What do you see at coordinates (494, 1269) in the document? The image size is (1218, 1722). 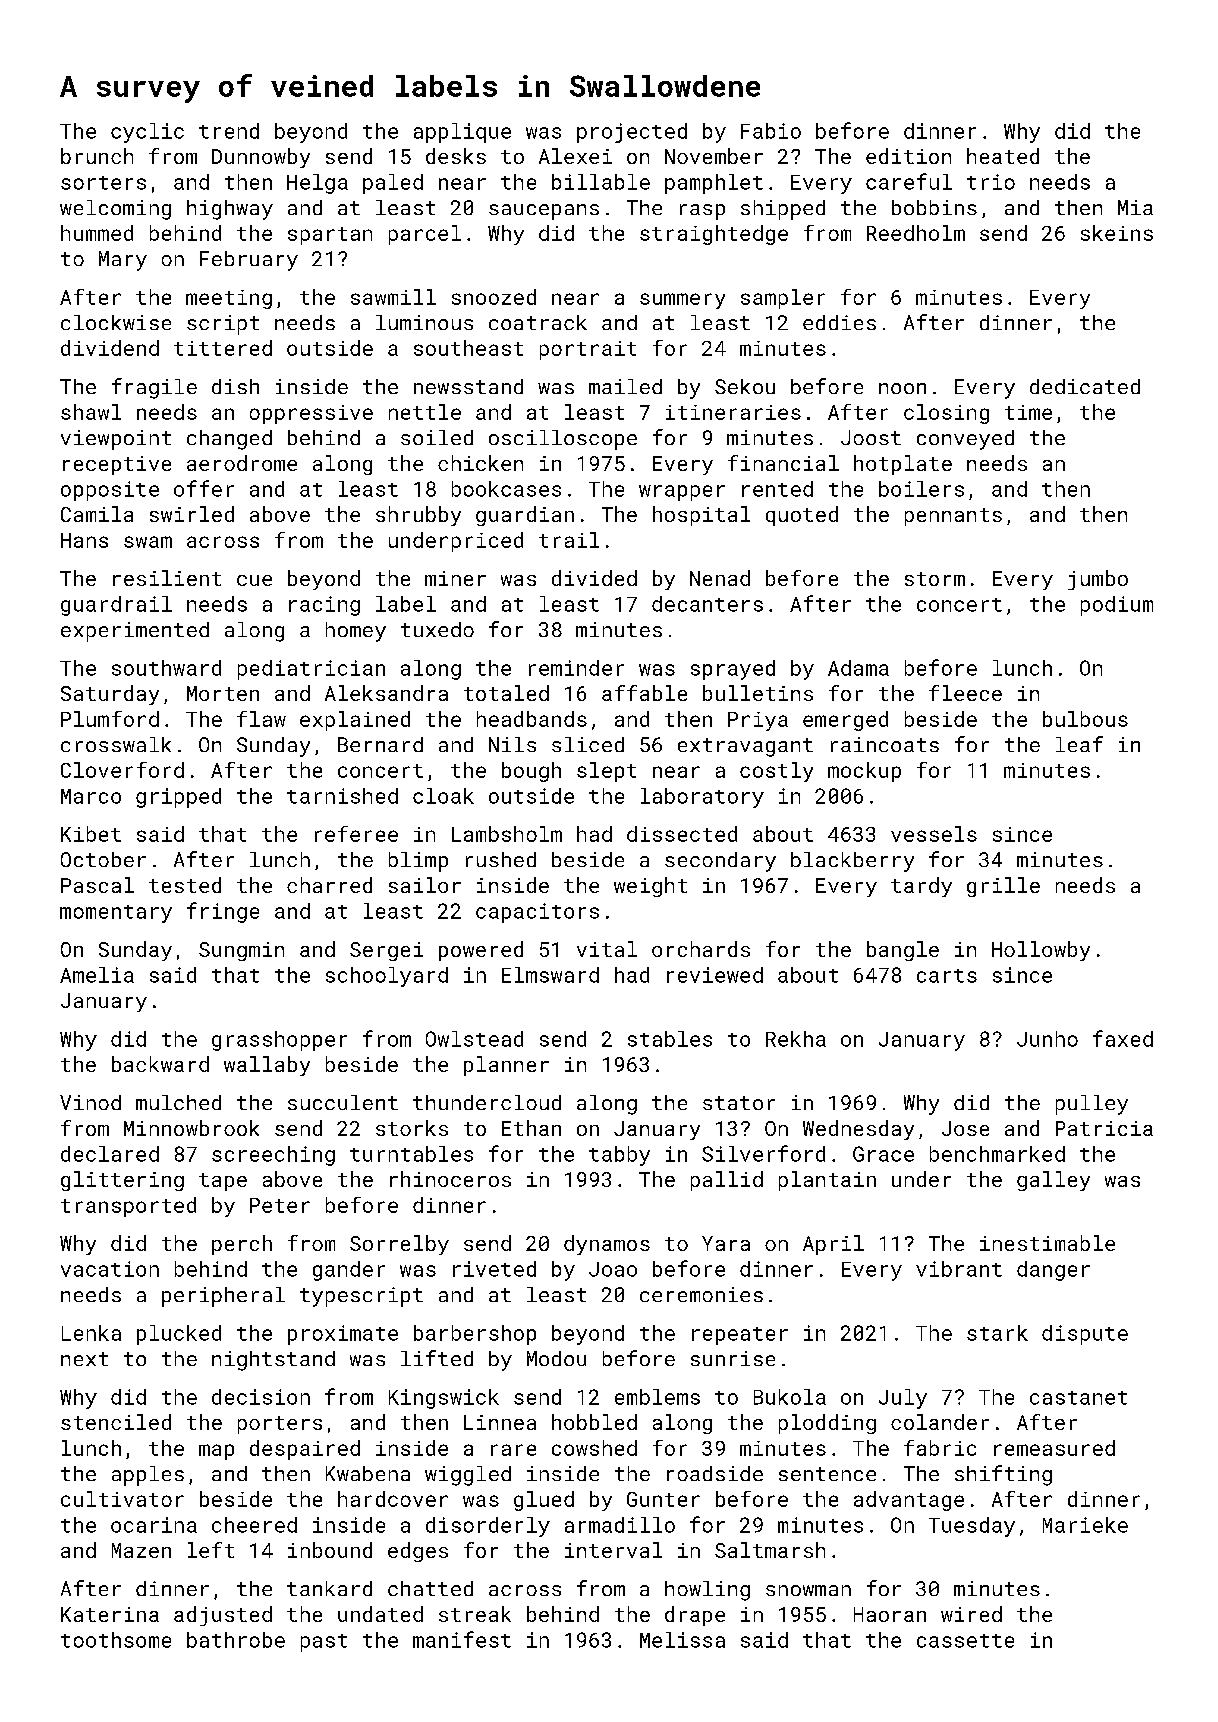 I see `riveted` at bounding box center [494, 1269].
